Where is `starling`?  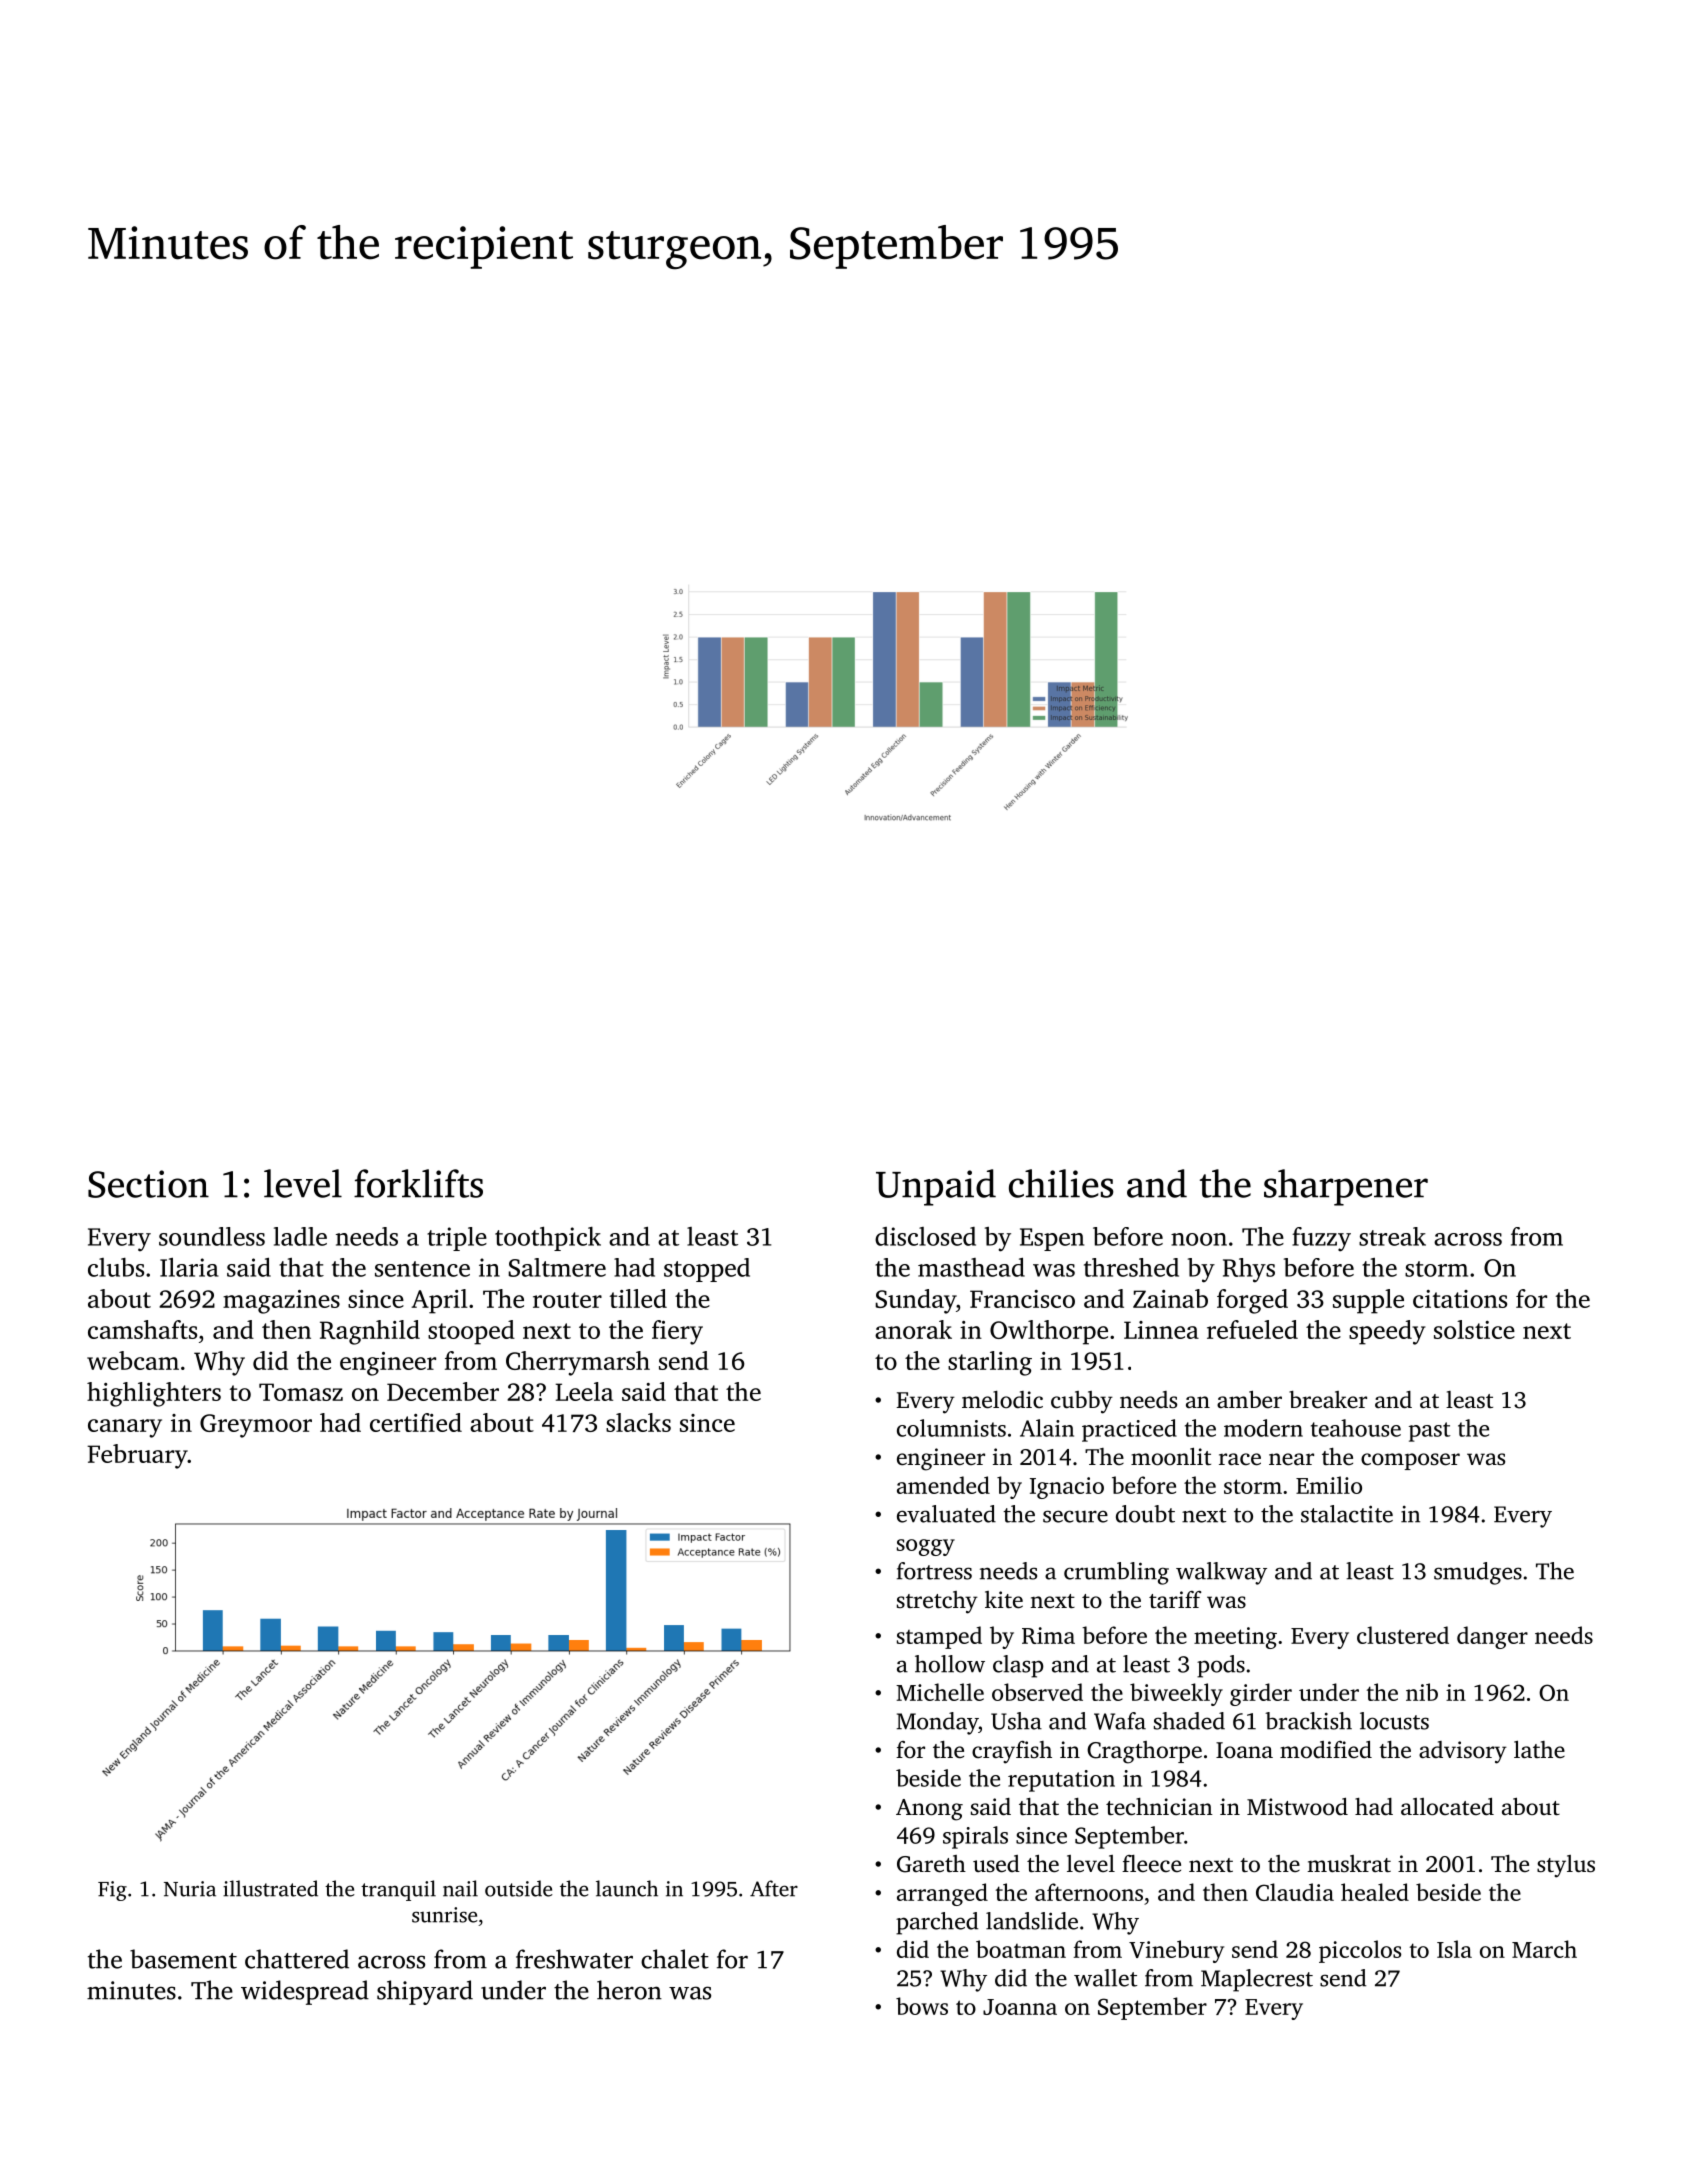 starling is located at coordinates (990, 1363).
